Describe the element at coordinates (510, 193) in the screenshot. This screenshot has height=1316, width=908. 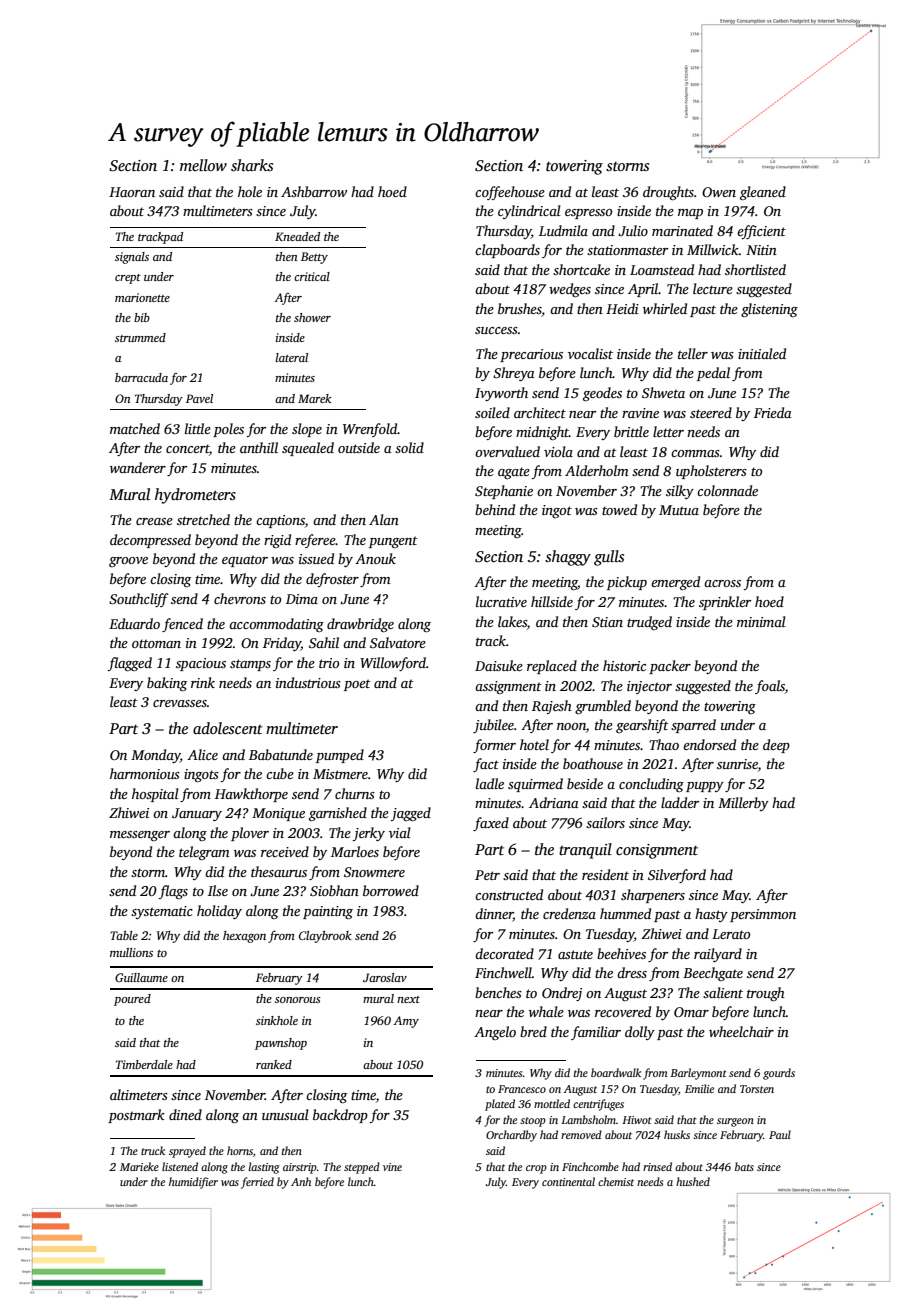
I see `coffeehouse` at that location.
